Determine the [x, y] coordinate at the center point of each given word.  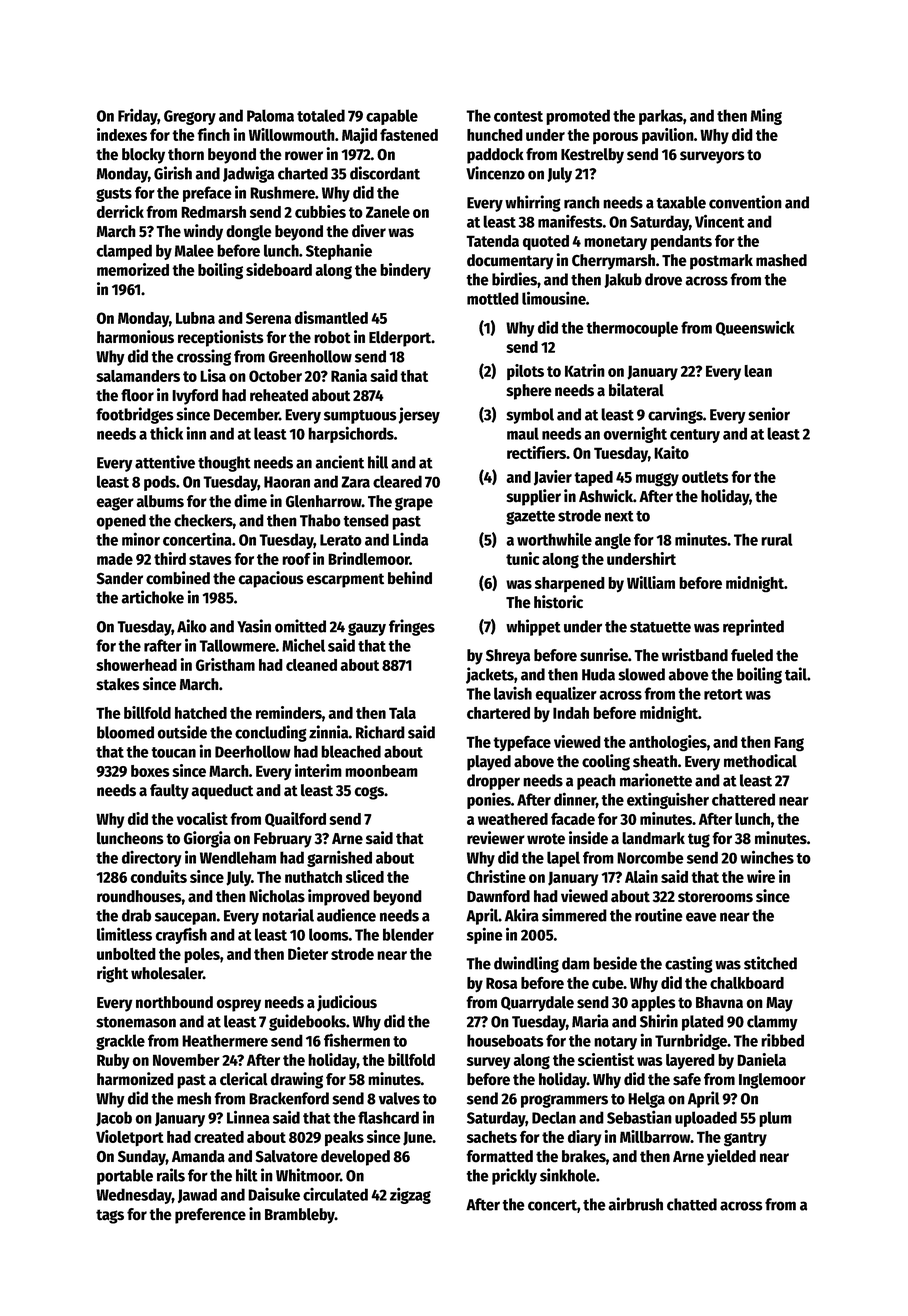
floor [137, 395]
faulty [169, 792]
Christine [496, 876]
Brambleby [300, 1216]
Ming [766, 116]
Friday [138, 116]
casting [689, 964]
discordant [385, 173]
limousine [554, 298]
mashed [781, 260]
